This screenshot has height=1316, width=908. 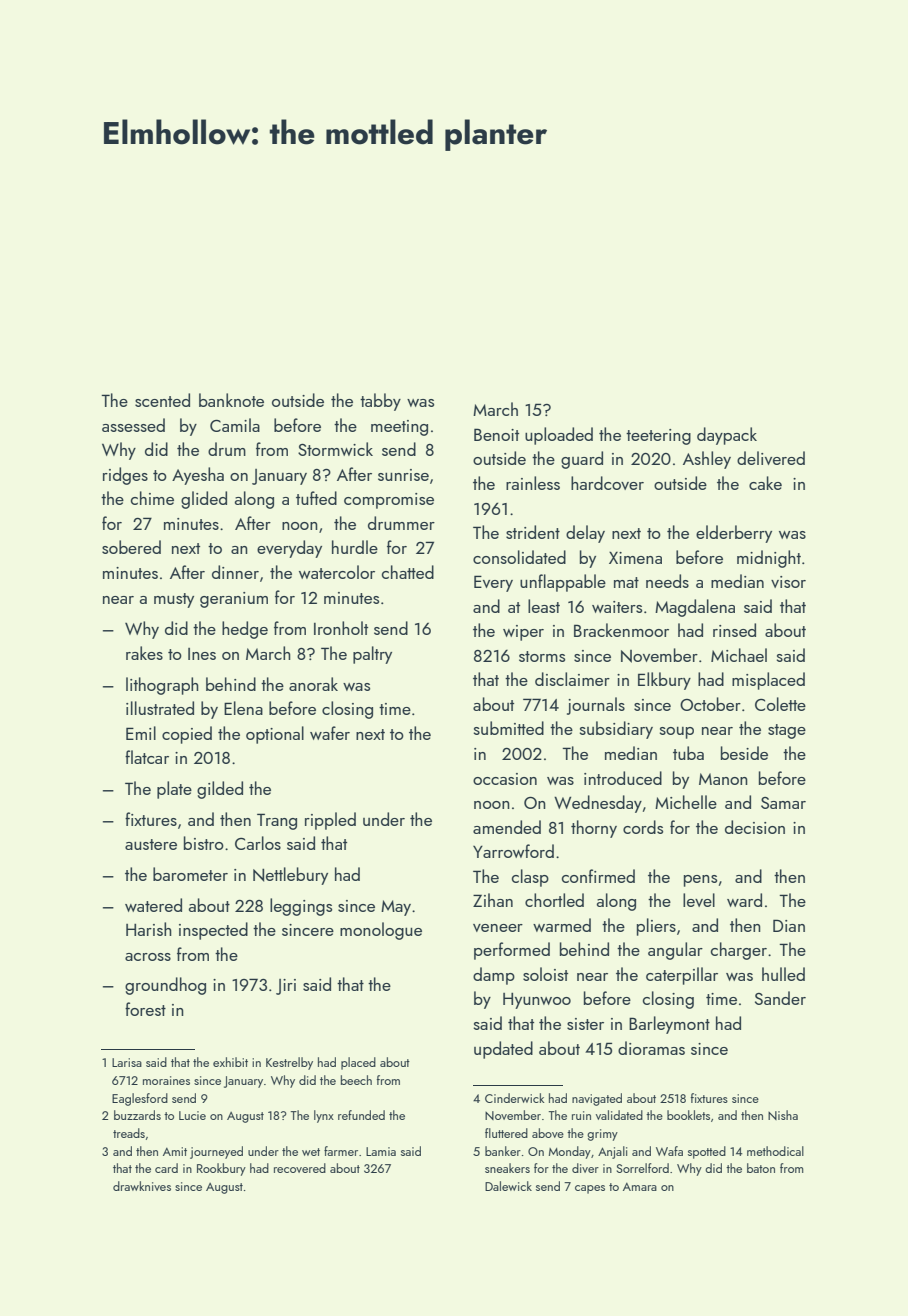 What do you see at coordinates (243, 708) in the screenshot?
I see `Elena` at bounding box center [243, 708].
